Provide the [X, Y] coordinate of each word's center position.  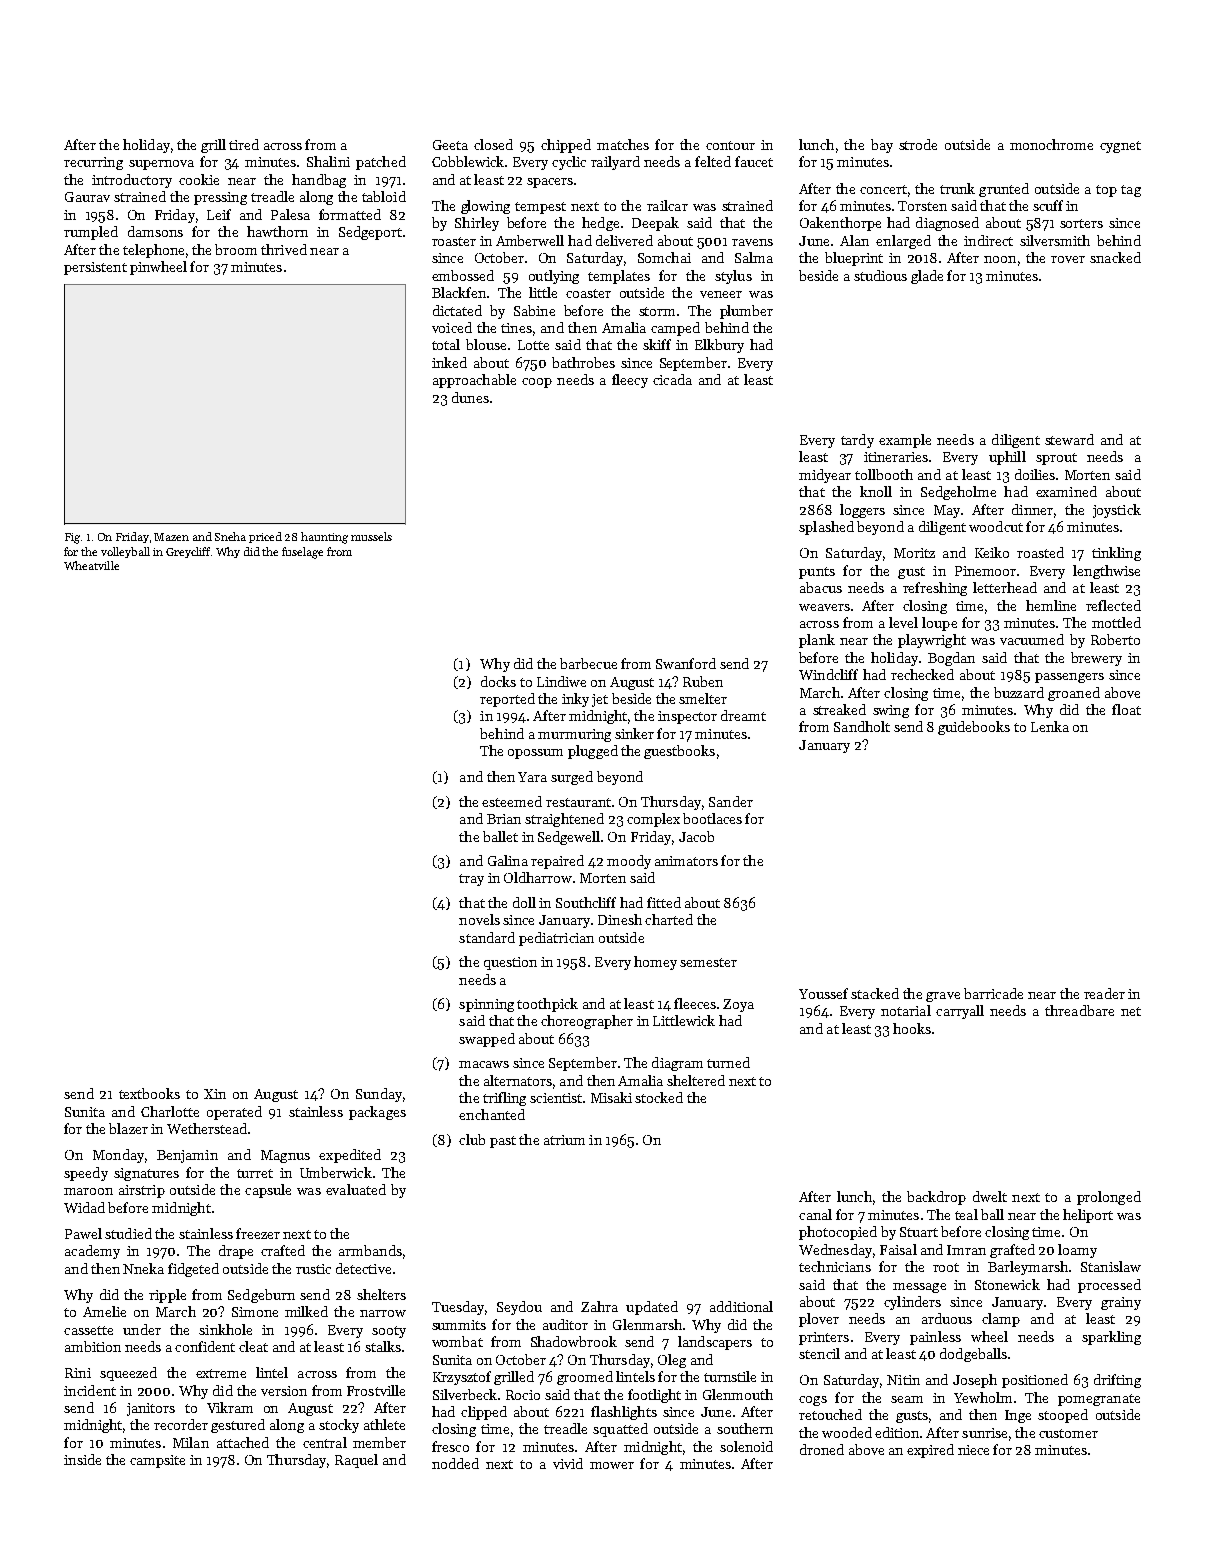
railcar [667, 205]
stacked [875, 993]
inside [82, 1459]
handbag [319, 181]
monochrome [1051, 144]
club [472, 1139]
